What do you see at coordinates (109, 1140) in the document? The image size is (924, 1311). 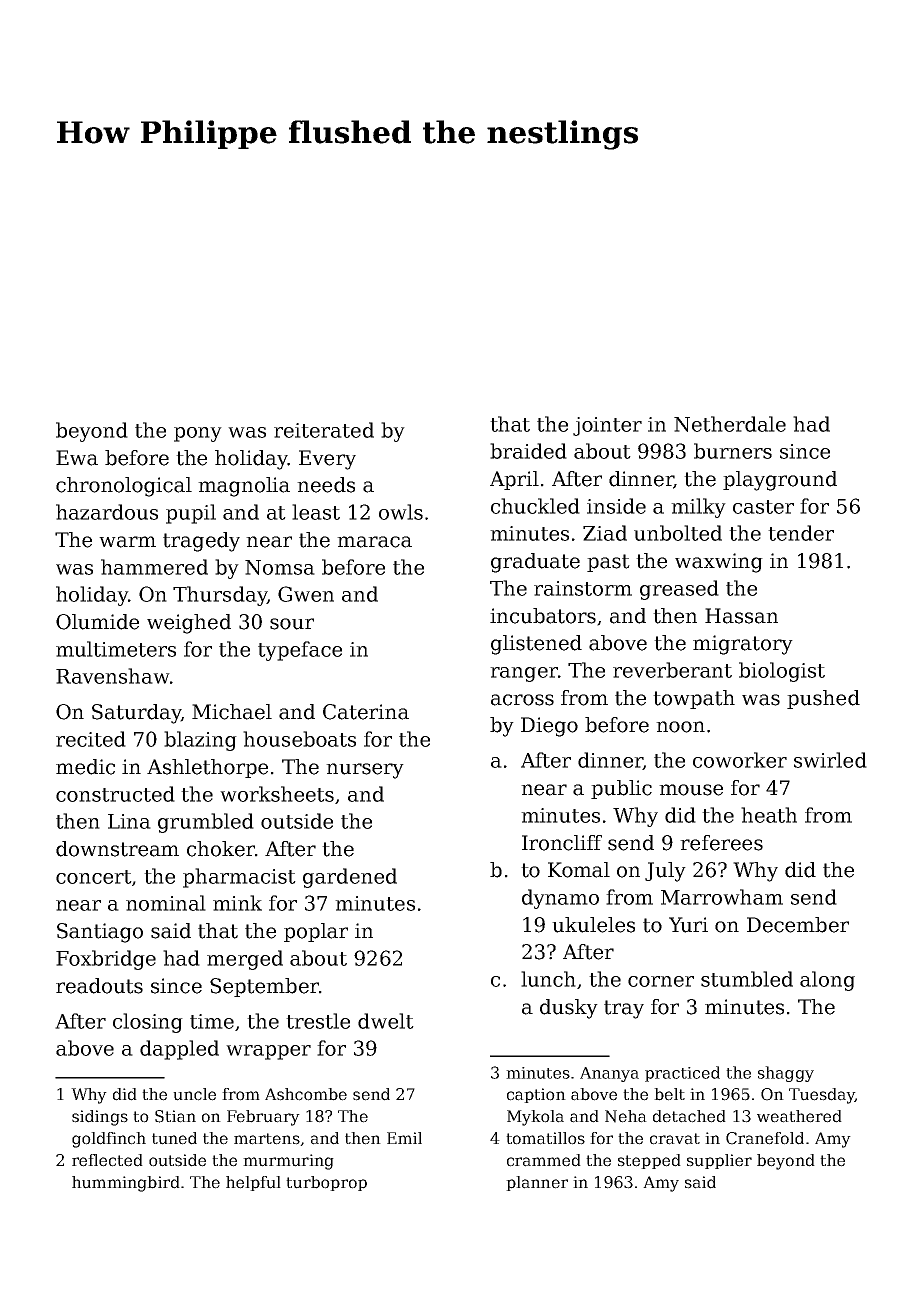 I see `goldfinch` at bounding box center [109, 1140].
